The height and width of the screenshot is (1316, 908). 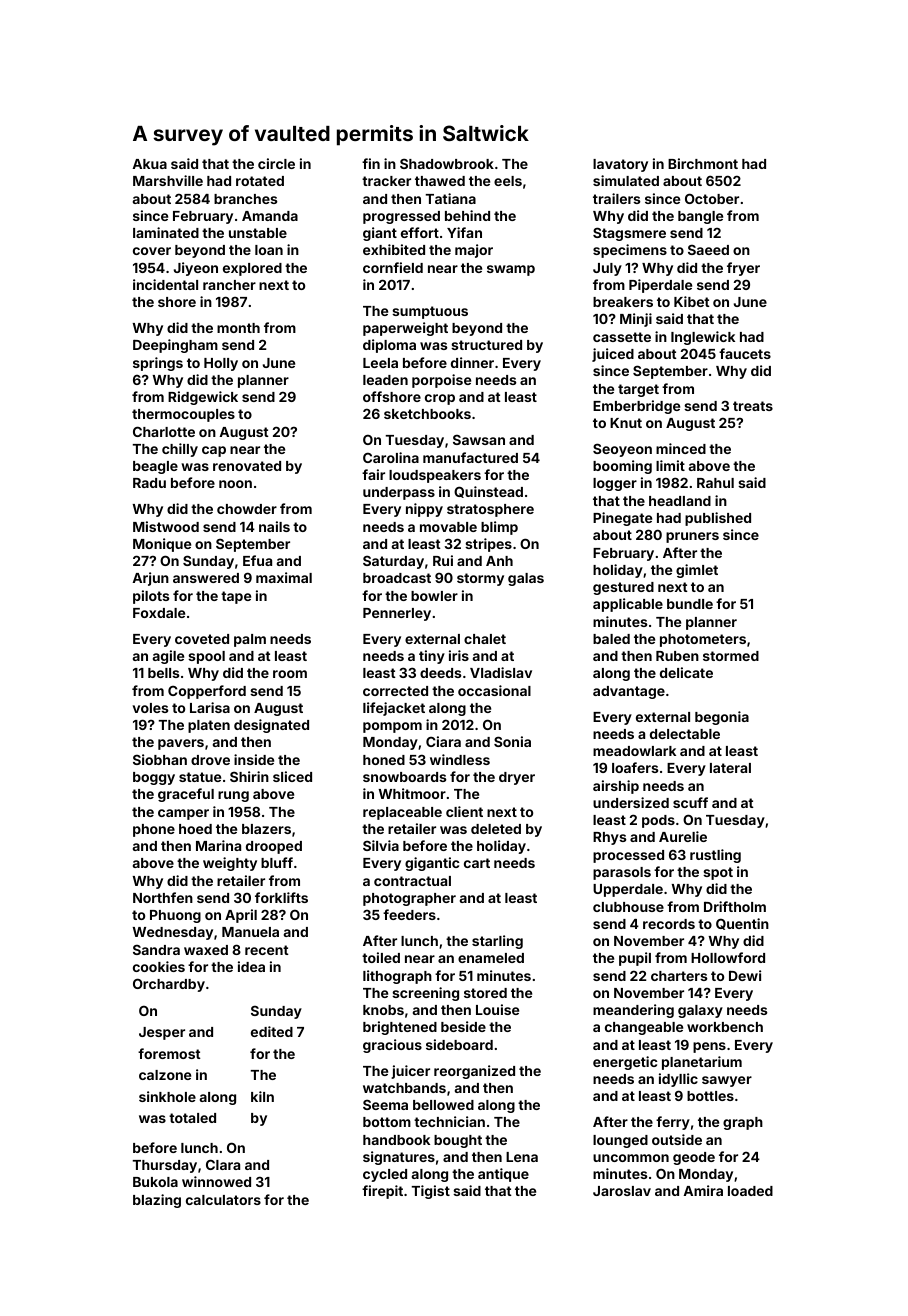 What do you see at coordinates (685, 734) in the screenshot?
I see `delectable` at bounding box center [685, 734].
